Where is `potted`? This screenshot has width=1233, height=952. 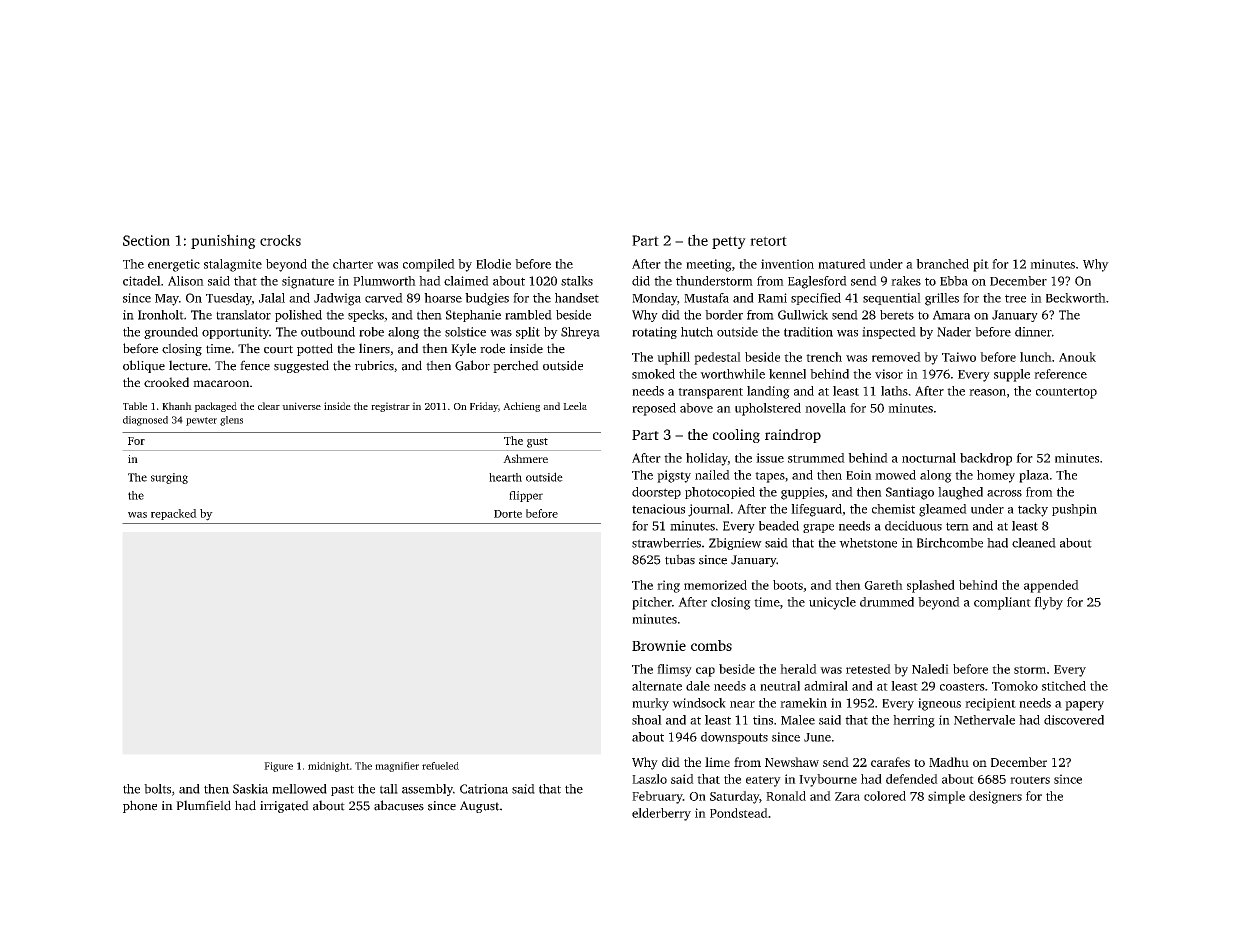
potted is located at coordinates (315, 349).
